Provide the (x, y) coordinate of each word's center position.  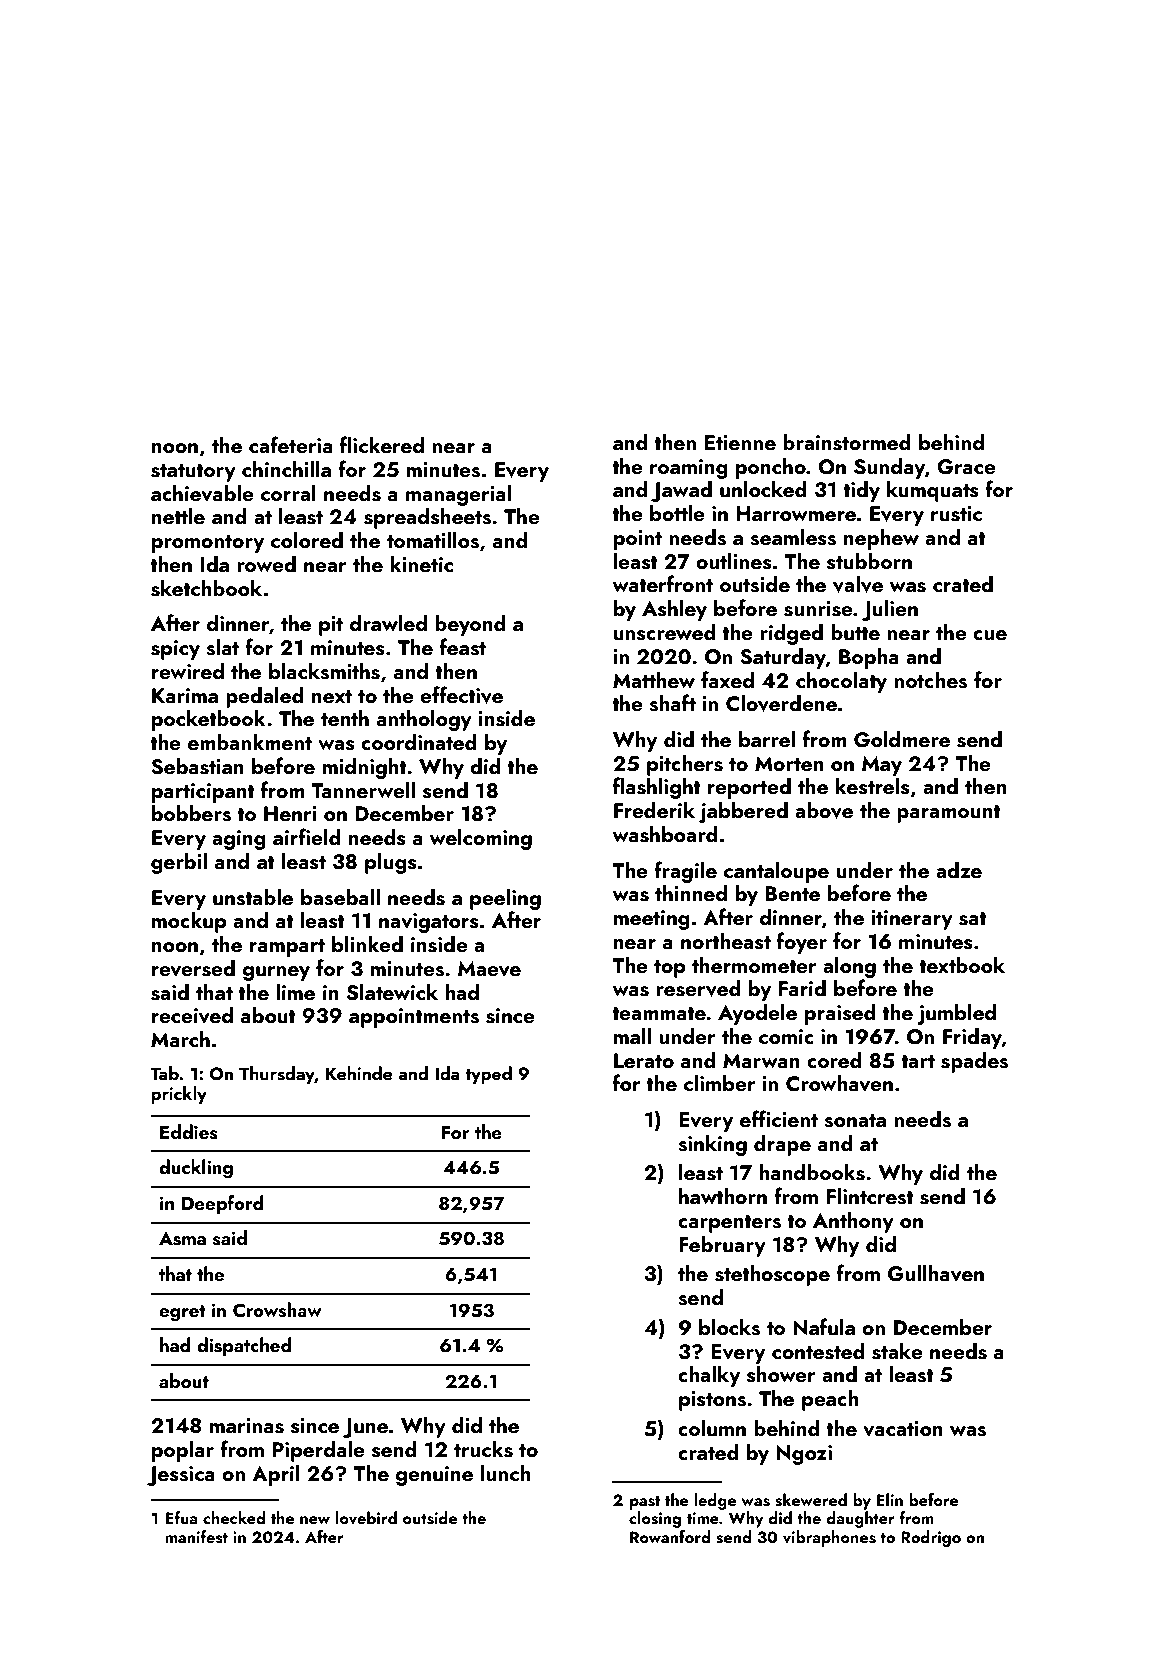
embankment (250, 741)
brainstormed (847, 442)
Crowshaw (277, 1310)
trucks (483, 1449)
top (670, 969)
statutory (193, 473)
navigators (429, 923)
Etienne (740, 442)
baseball (340, 897)
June (365, 1428)
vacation (903, 1429)
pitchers (685, 765)
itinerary (912, 920)
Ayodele (757, 1014)
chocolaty (841, 682)
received (192, 1015)
